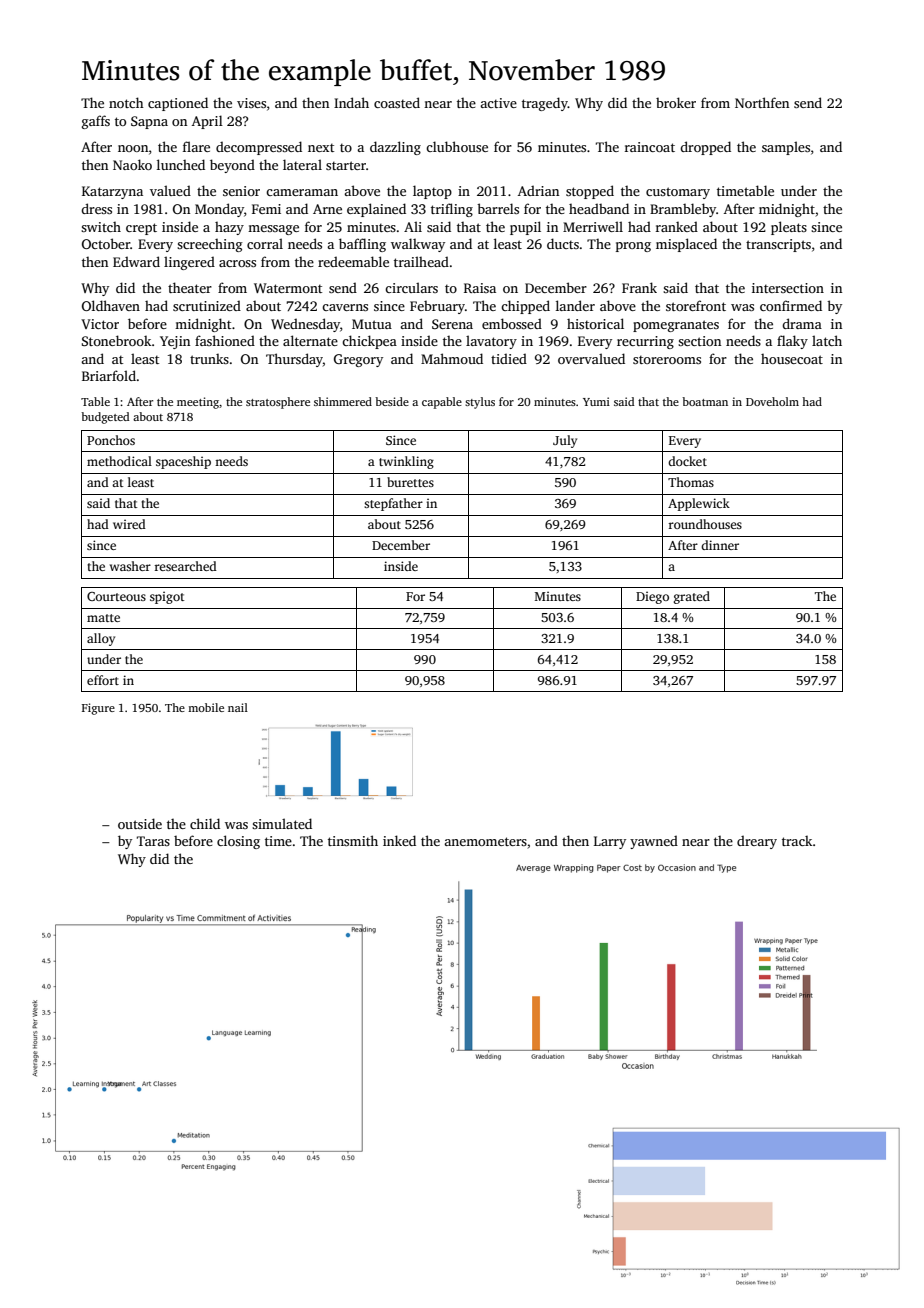  I want to click on broker, so click(676, 102).
